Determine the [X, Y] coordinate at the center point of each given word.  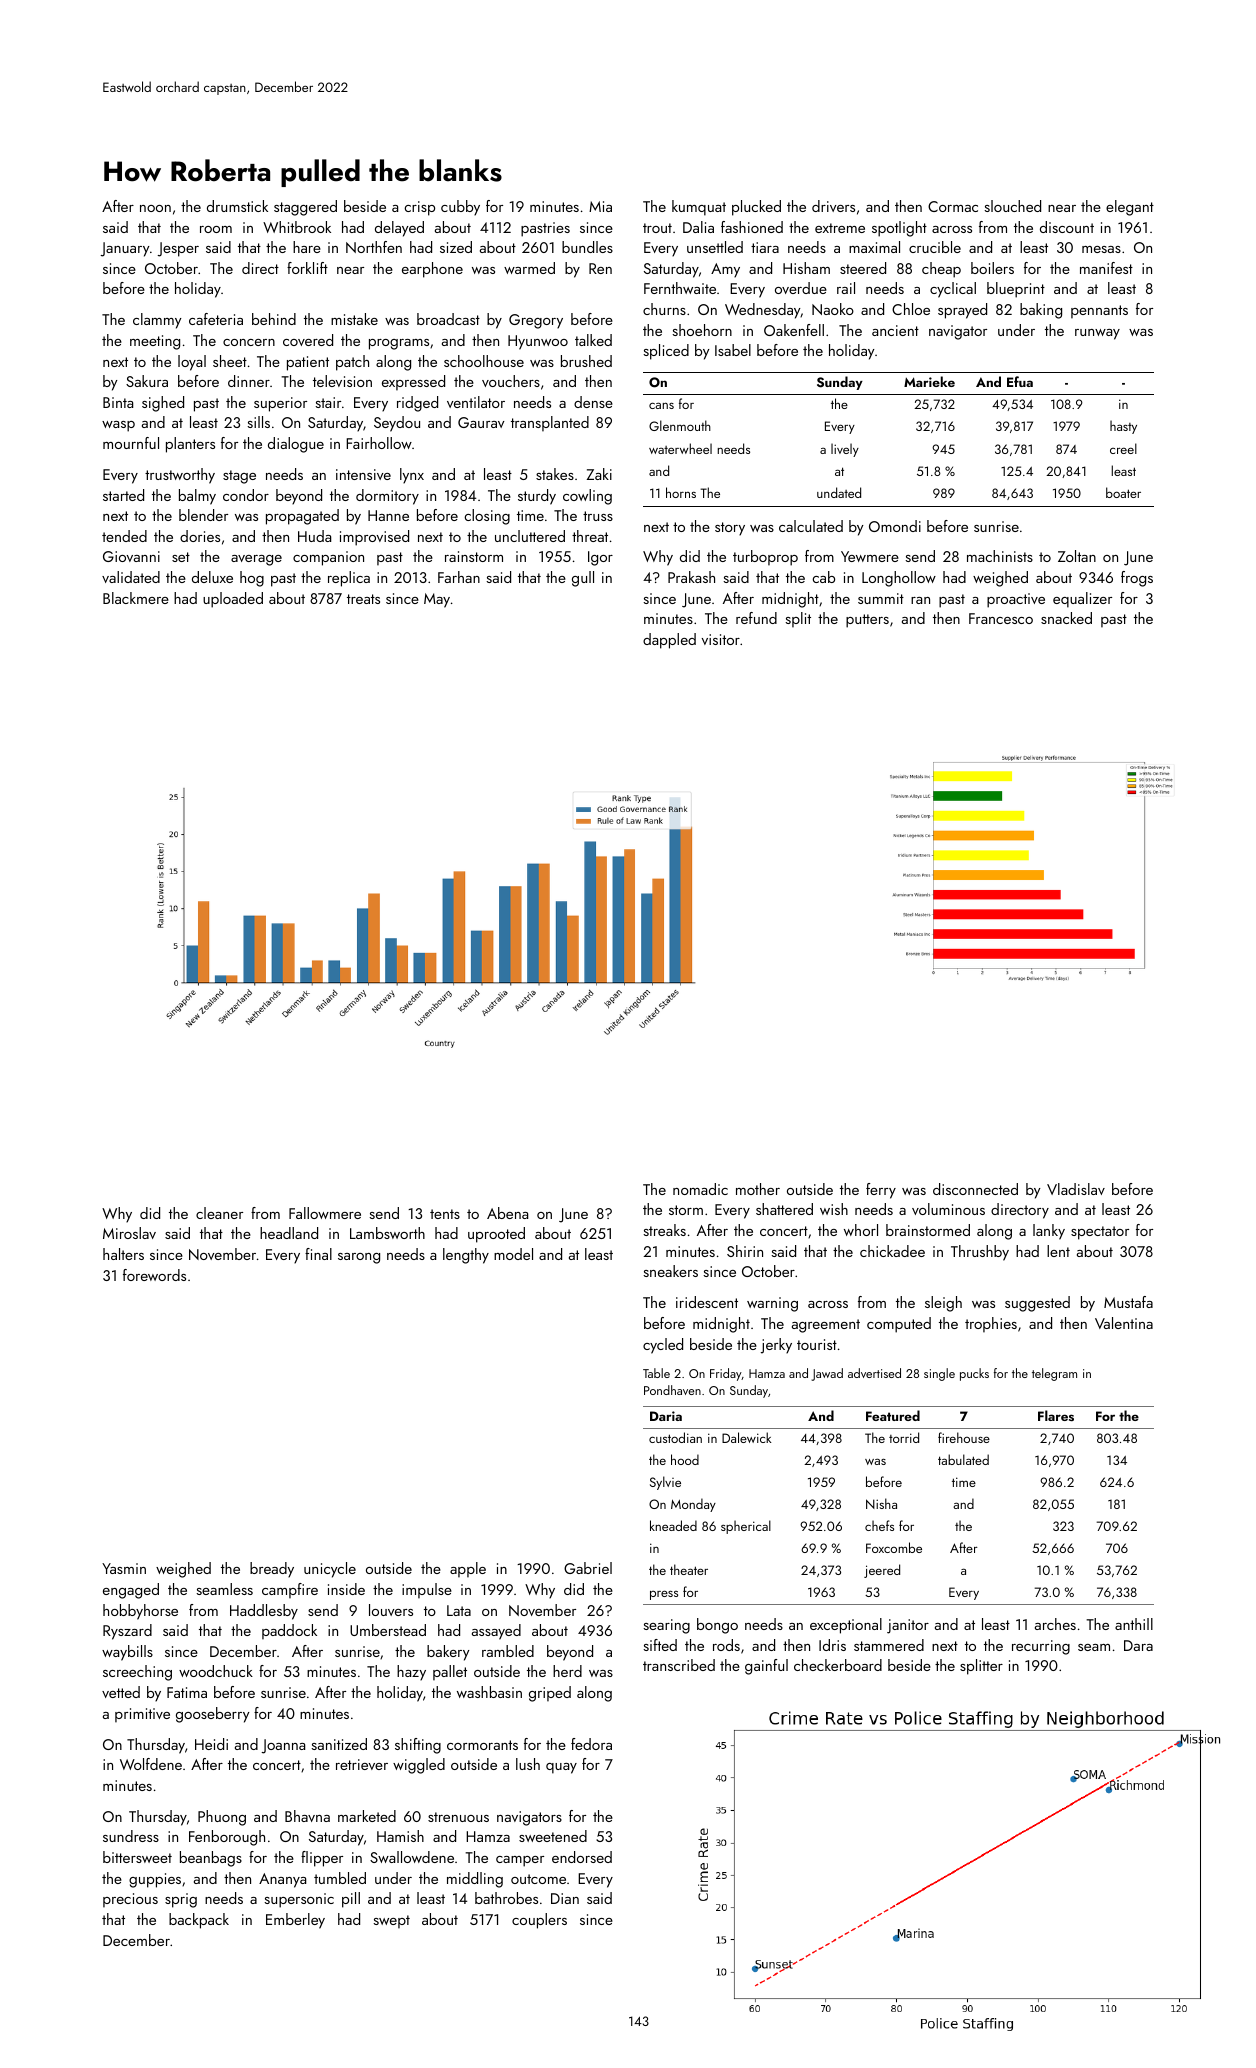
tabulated [963, 1459]
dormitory [387, 497]
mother [758, 1189]
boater [1123, 492]
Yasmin [124, 1568]
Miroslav [129, 1233]
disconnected [975, 1189]
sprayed [962, 311]
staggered [305, 208]
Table [656, 1373]
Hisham [806, 268]
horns [681, 492]
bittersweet [137, 1857]
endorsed [582, 1857]
